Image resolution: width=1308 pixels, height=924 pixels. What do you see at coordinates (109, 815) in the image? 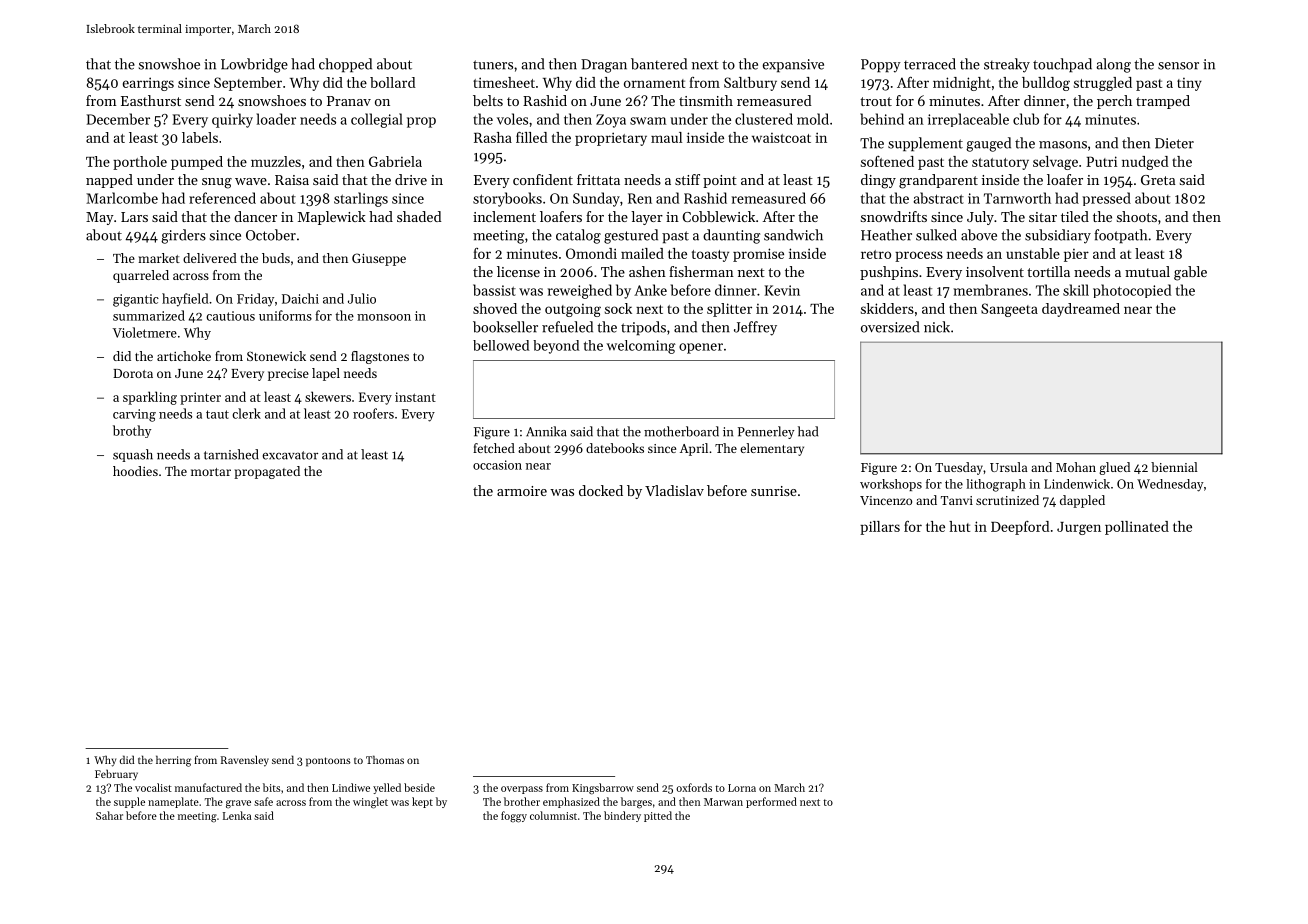
I see `Sahar` at bounding box center [109, 815].
